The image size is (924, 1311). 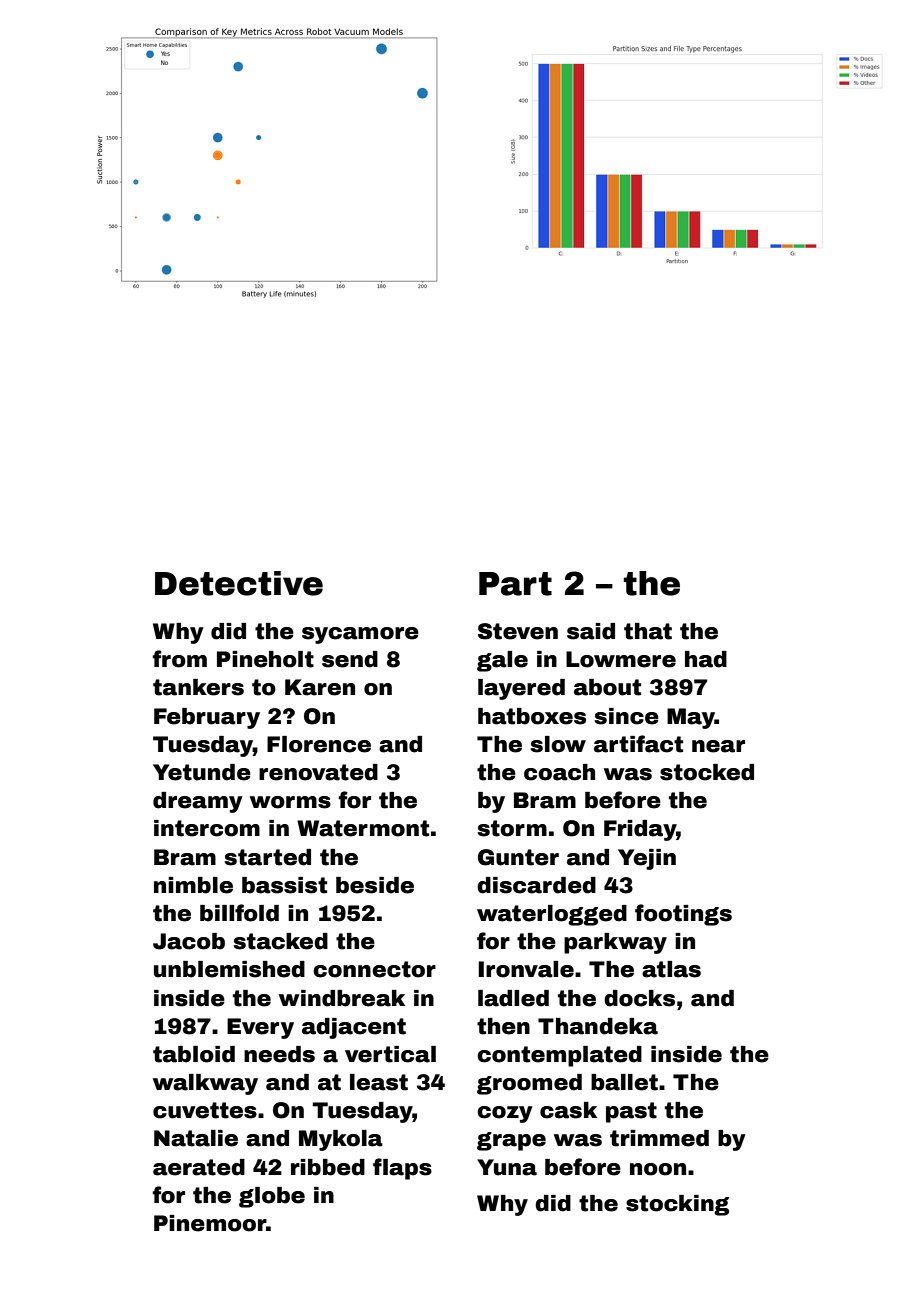 What do you see at coordinates (390, 1054) in the page?
I see `vertical` at bounding box center [390, 1054].
